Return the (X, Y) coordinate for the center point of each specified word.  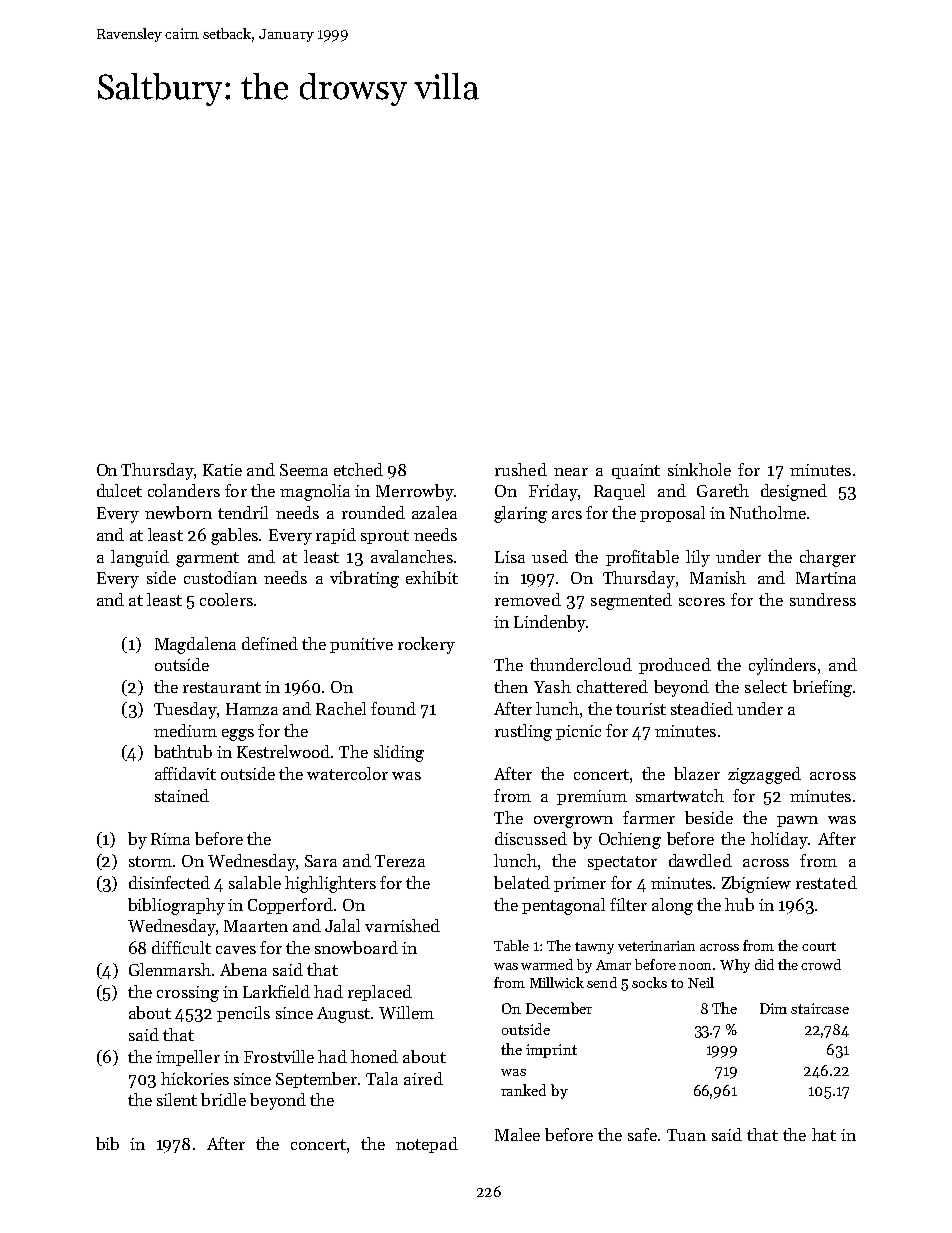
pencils (243, 1014)
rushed (521, 469)
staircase (820, 1008)
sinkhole (699, 469)
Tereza (400, 861)
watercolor (347, 773)
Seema (304, 470)
